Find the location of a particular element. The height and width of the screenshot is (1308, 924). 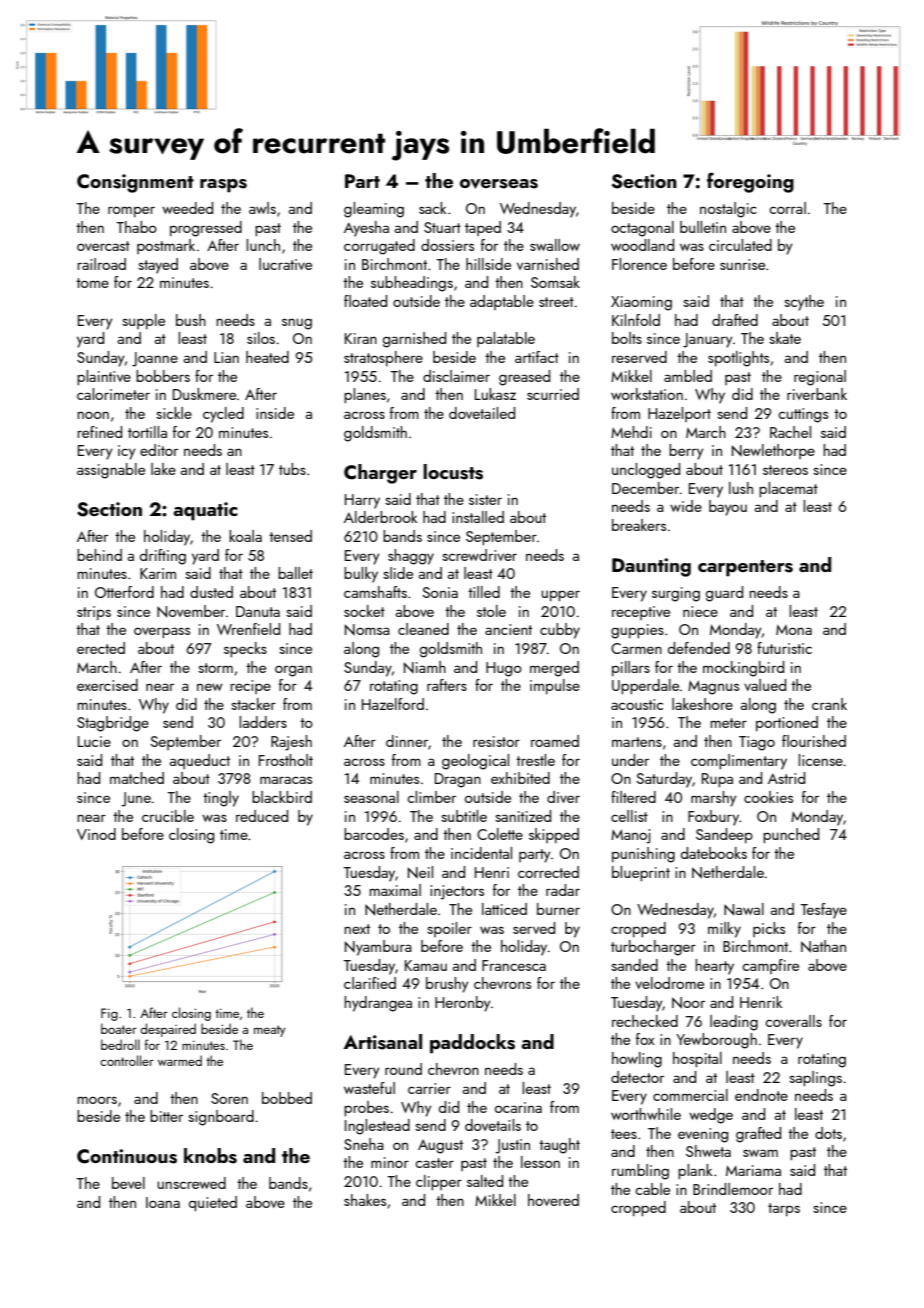

strips is located at coordinates (94, 613).
